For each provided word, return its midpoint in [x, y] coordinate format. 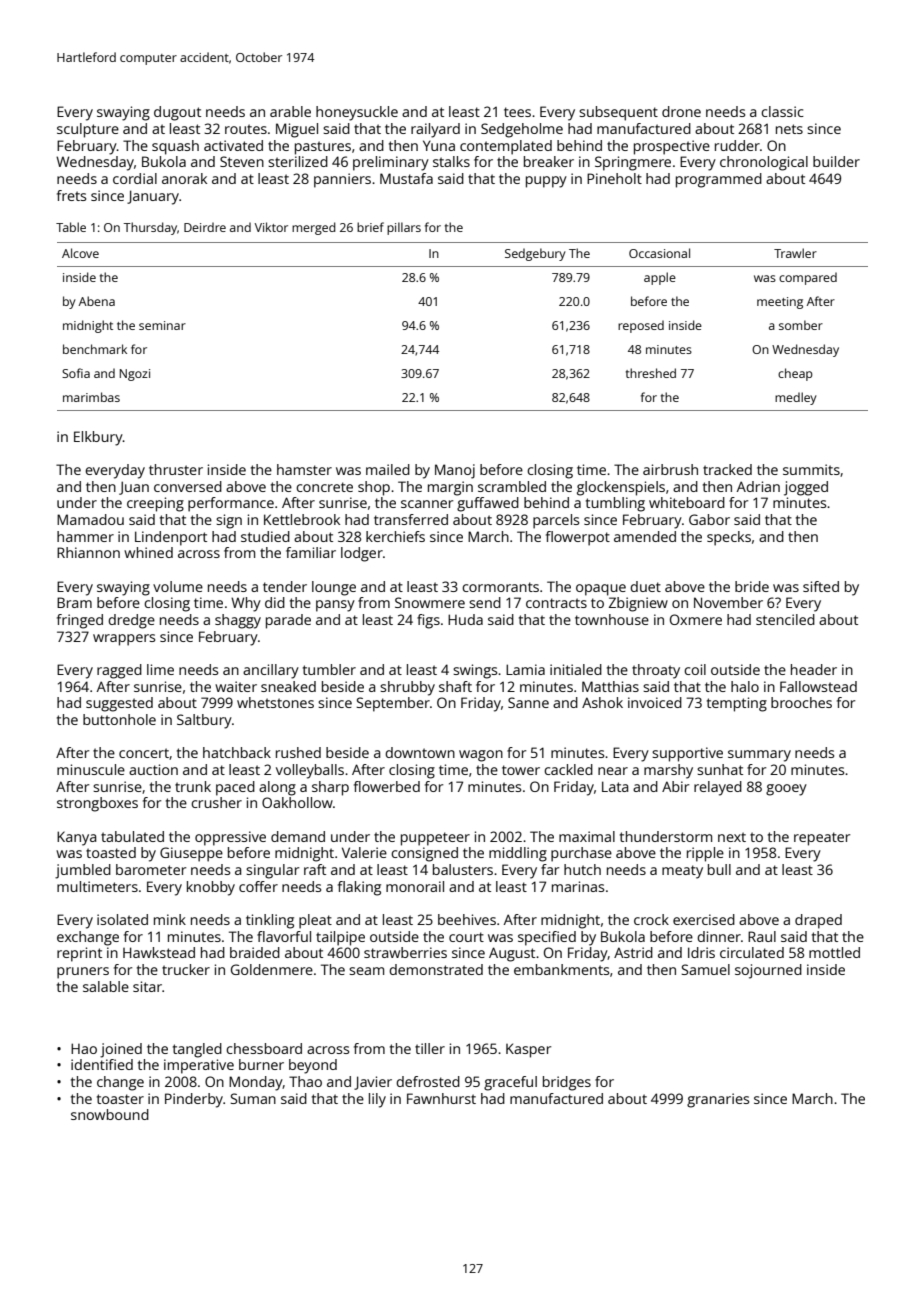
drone [681, 111]
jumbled [83, 871]
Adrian [758, 486]
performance [231, 504]
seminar [162, 325]
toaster [120, 1099]
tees [517, 112]
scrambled [512, 486]
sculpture [88, 130]
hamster [304, 469]
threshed [651, 373]
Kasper [528, 1050]
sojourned [768, 971]
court [466, 937]
